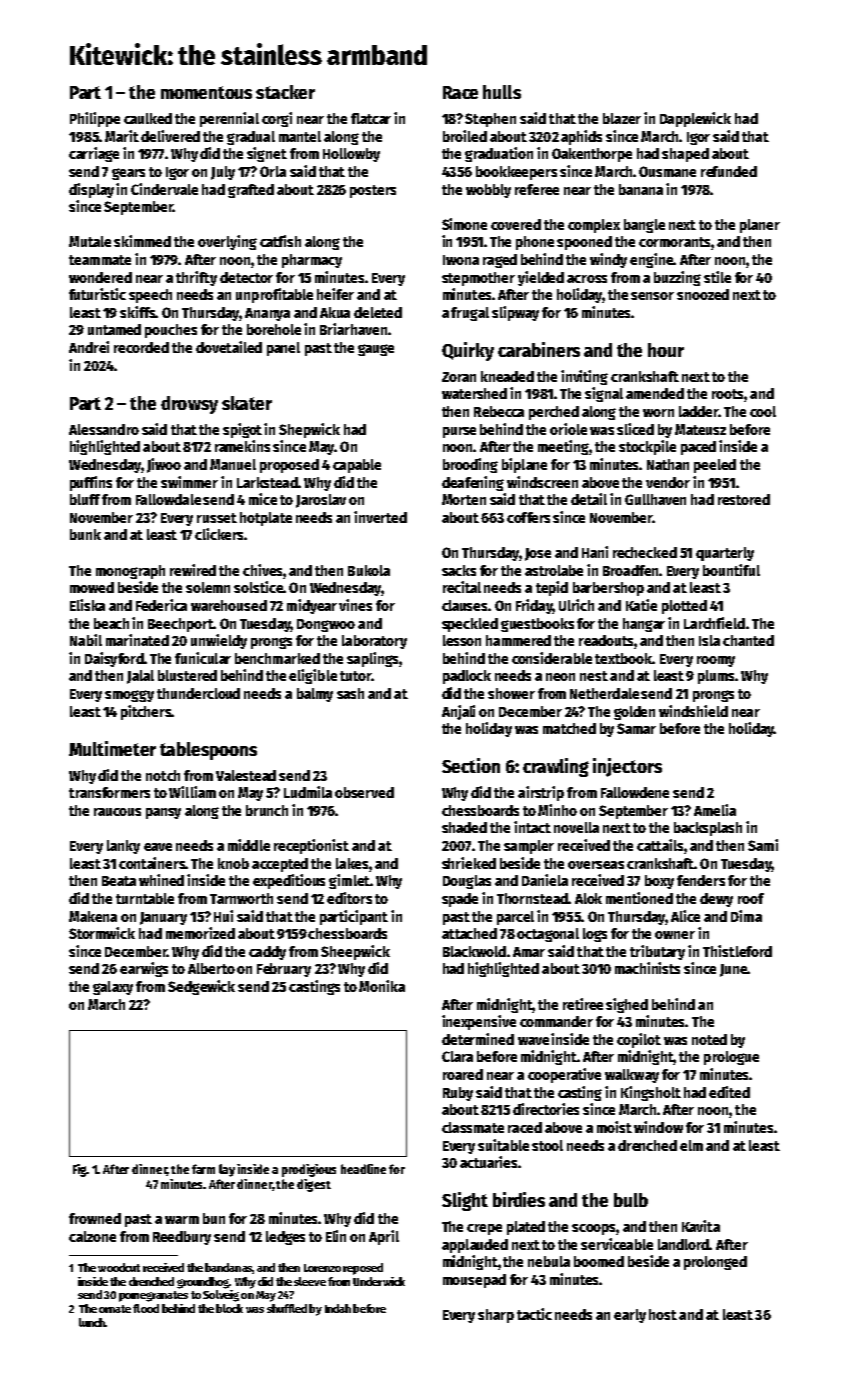 The image size is (849, 1400). I want to click on blazer, so click(622, 118).
